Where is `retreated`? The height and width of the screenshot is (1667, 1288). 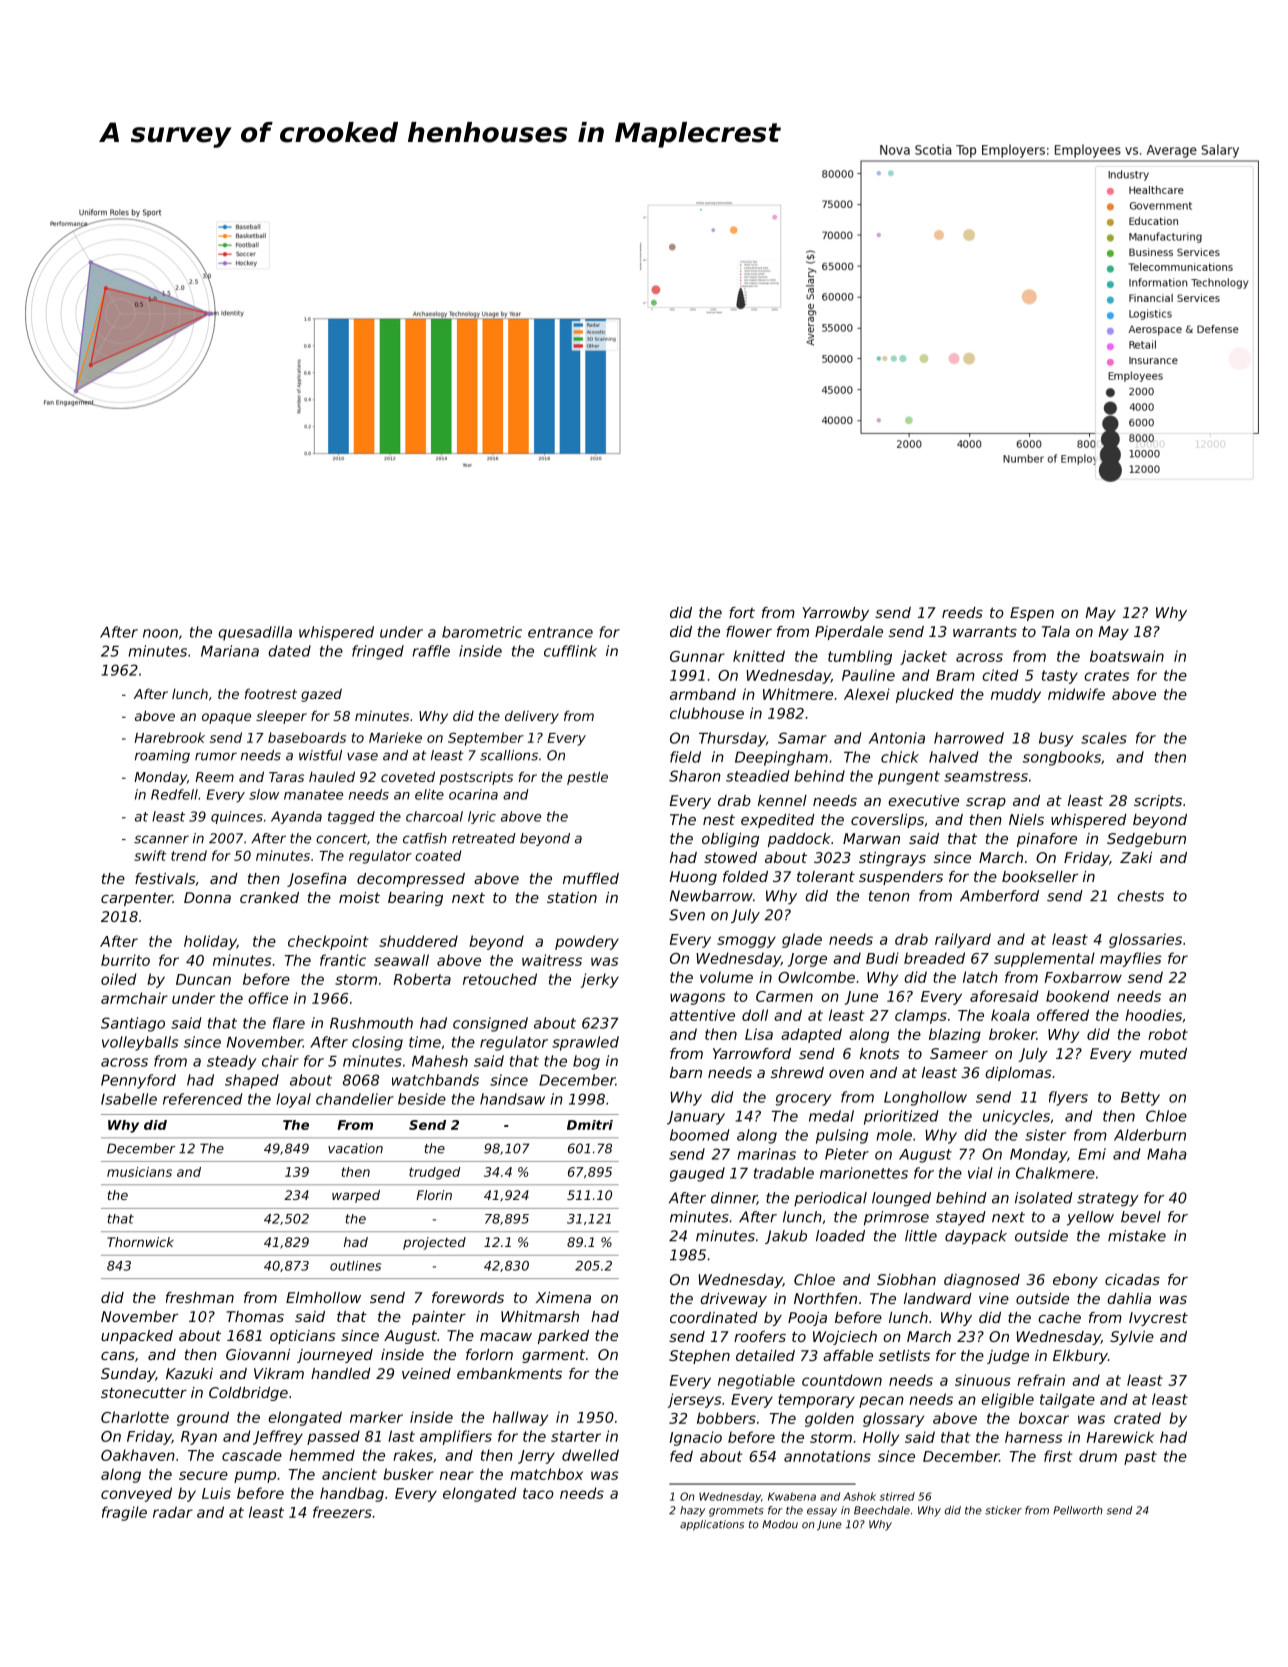
retreated is located at coordinates (484, 838).
